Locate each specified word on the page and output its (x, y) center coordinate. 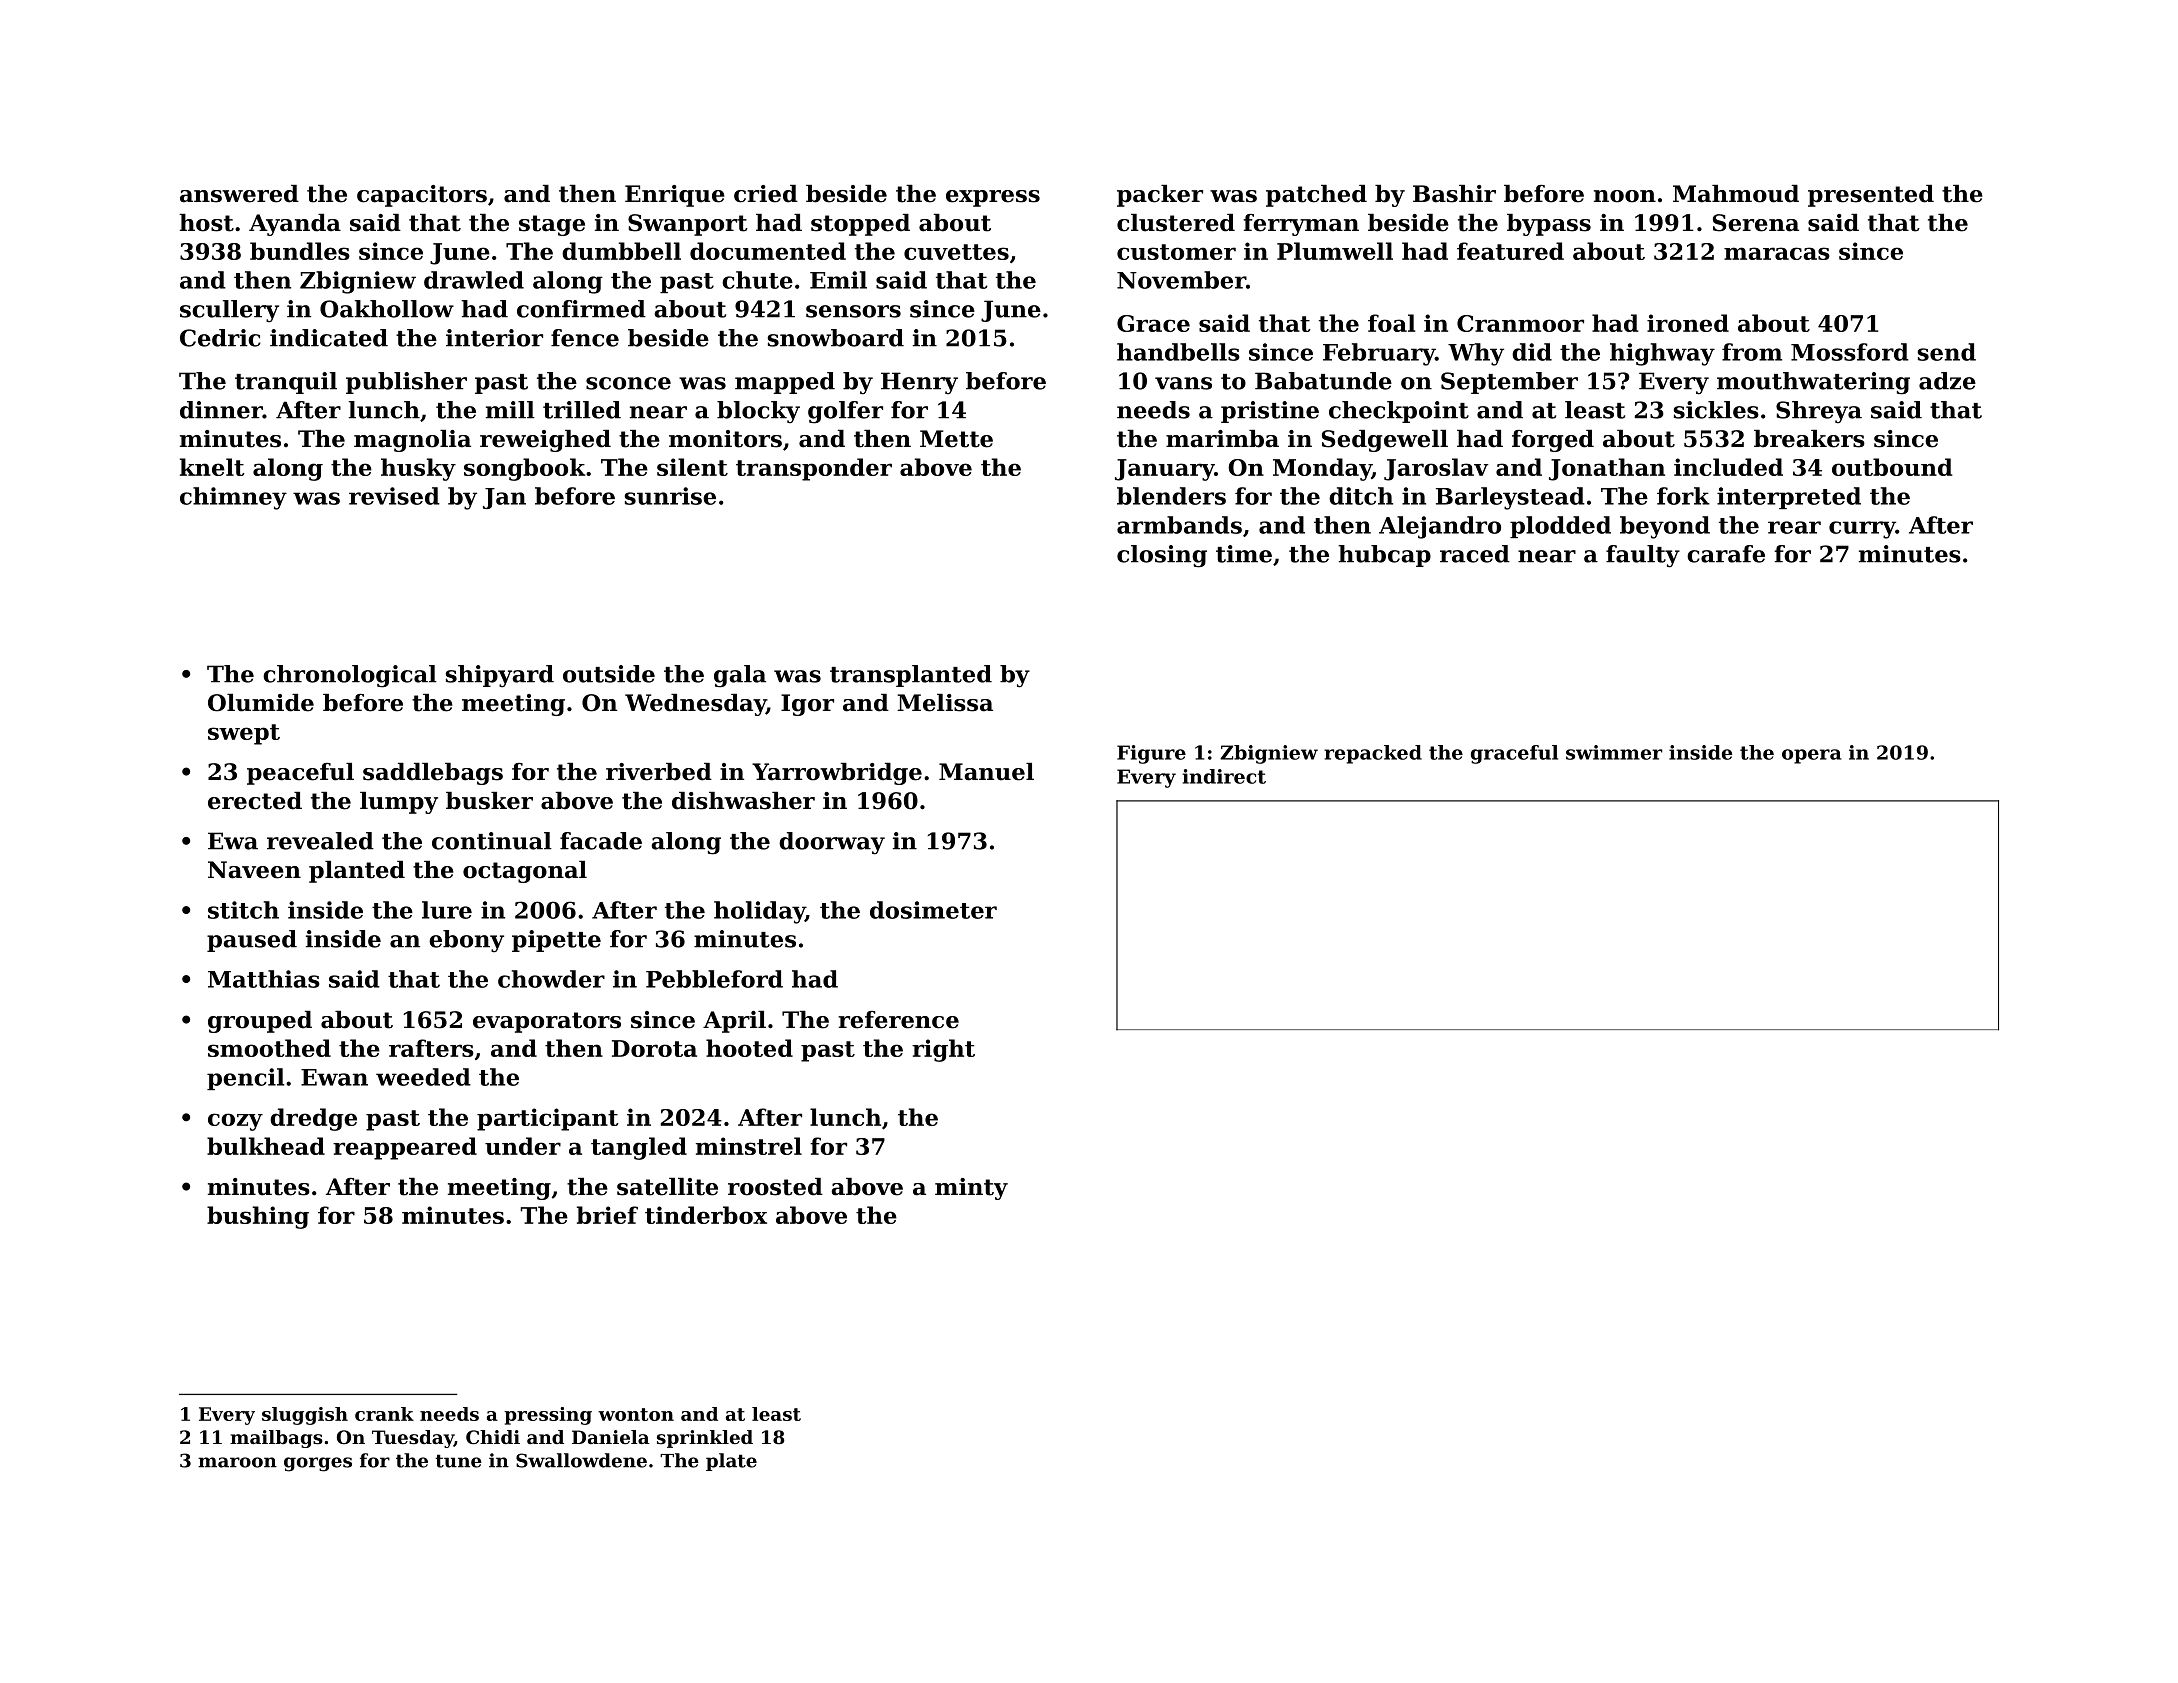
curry (1862, 530)
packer (1160, 196)
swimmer (1614, 752)
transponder (814, 469)
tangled (639, 1148)
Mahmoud (1736, 194)
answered (239, 194)
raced (1475, 554)
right (943, 1050)
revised (394, 496)
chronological (350, 676)
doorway (832, 843)
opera (1812, 756)
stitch (243, 910)
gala (740, 676)
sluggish (305, 1416)
